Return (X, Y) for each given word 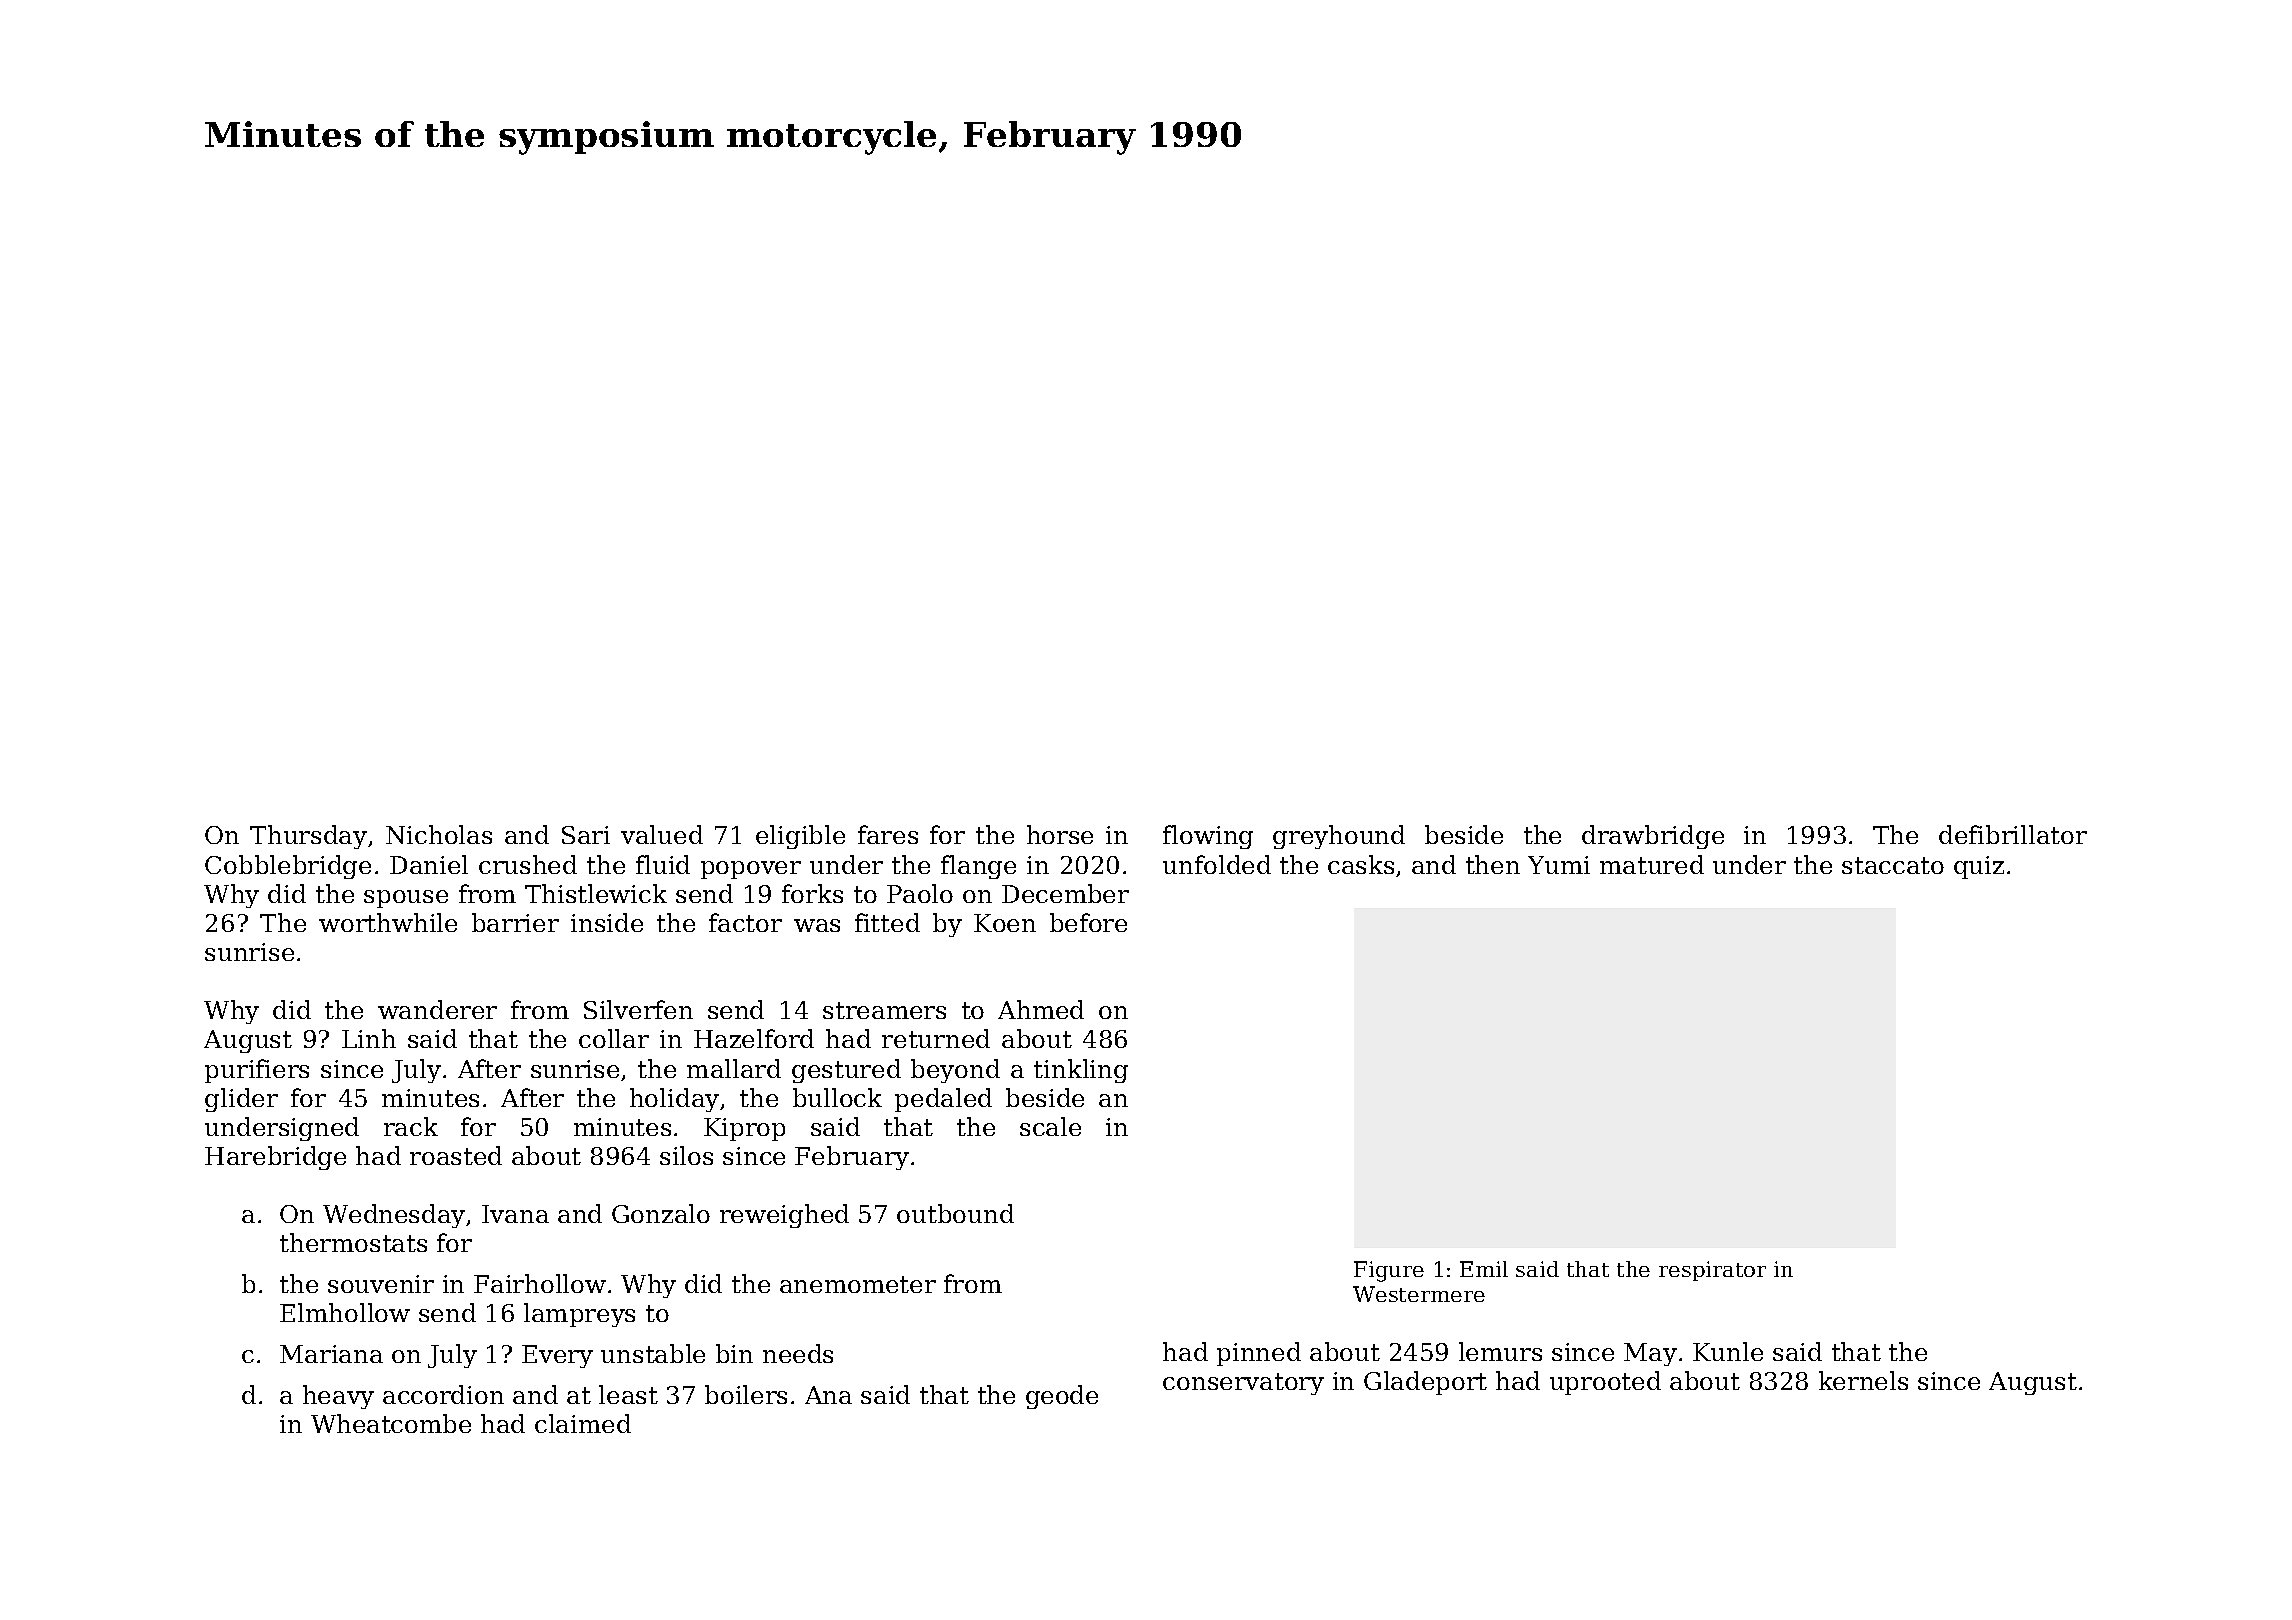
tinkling (1081, 1071)
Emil (1484, 1269)
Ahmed (1041, 1009)
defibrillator (2013, 834)
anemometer (858, 1284)
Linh (369, 1038)
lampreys (579, 1315)
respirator (1712, 1271)
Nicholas (439, 834)
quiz (1979, 867)
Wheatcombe (391, 1423)
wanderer (437, 1009)
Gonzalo (661, 1213)
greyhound (1339, 837)
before (1088, 922)
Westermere (1419, 1294)
